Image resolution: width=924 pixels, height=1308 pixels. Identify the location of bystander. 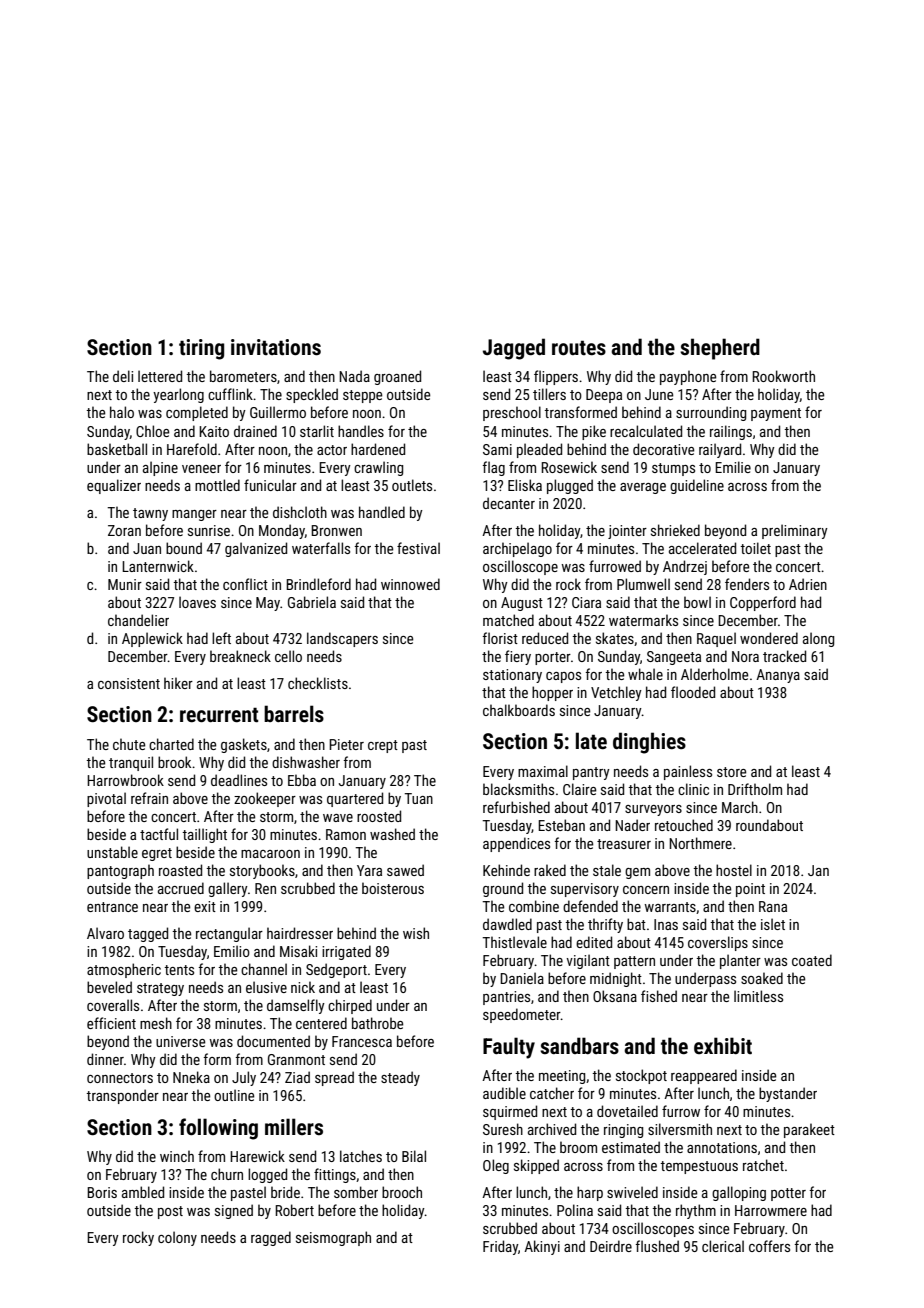
(788, 1094).
